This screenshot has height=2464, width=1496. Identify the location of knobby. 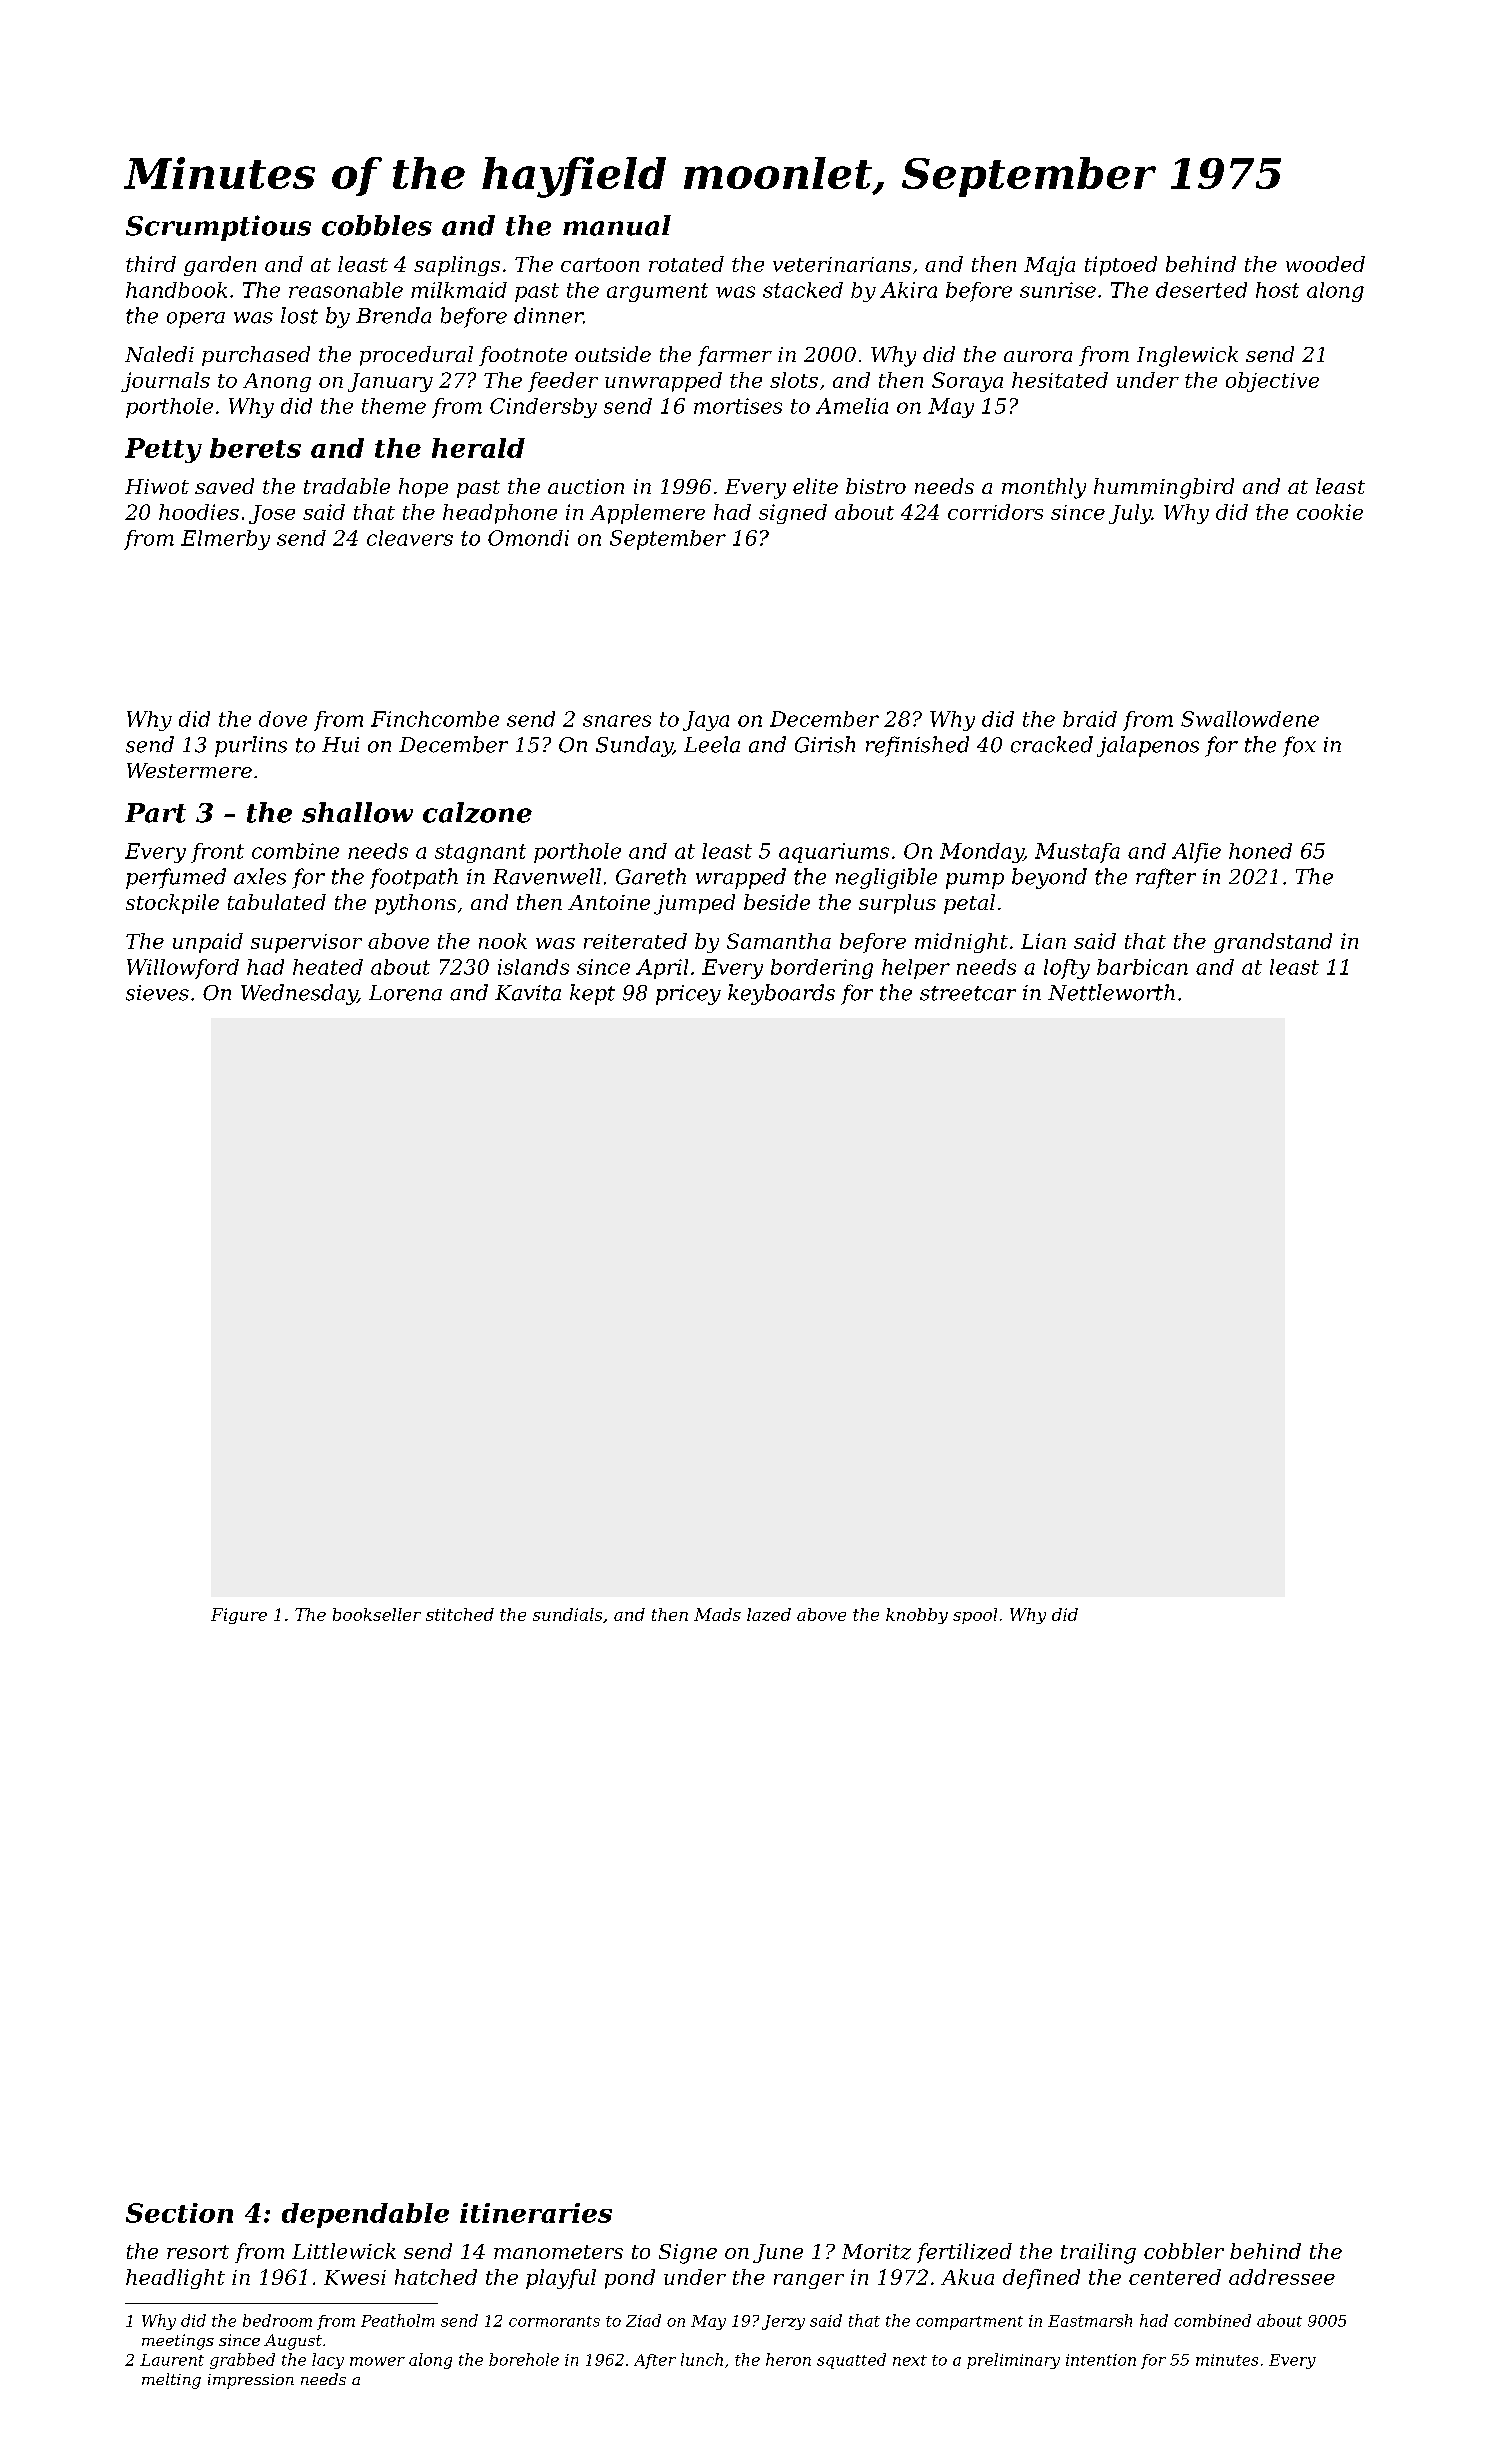
(917, 1616).
